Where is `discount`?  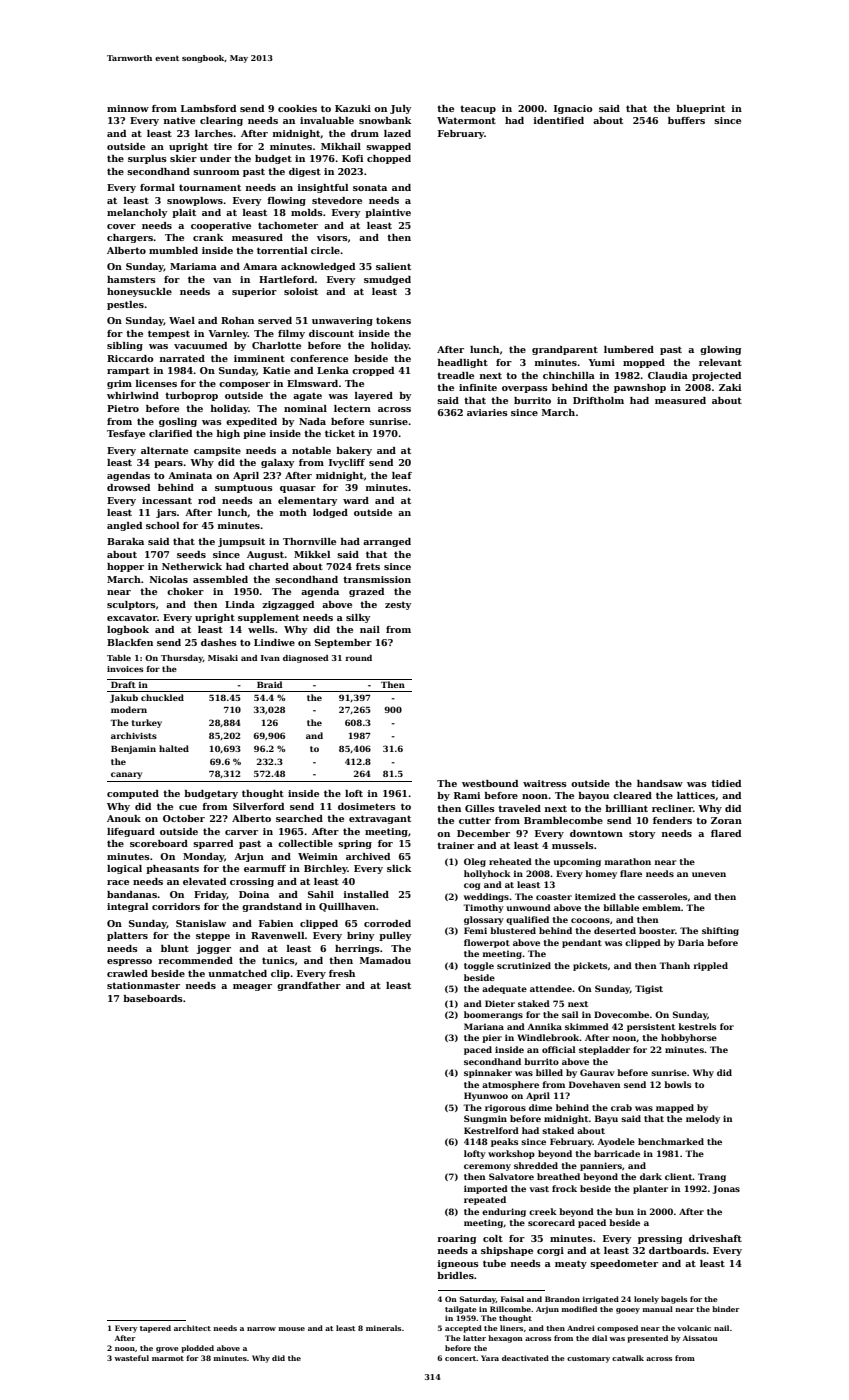
discount is located at coordinates (331, 333).
